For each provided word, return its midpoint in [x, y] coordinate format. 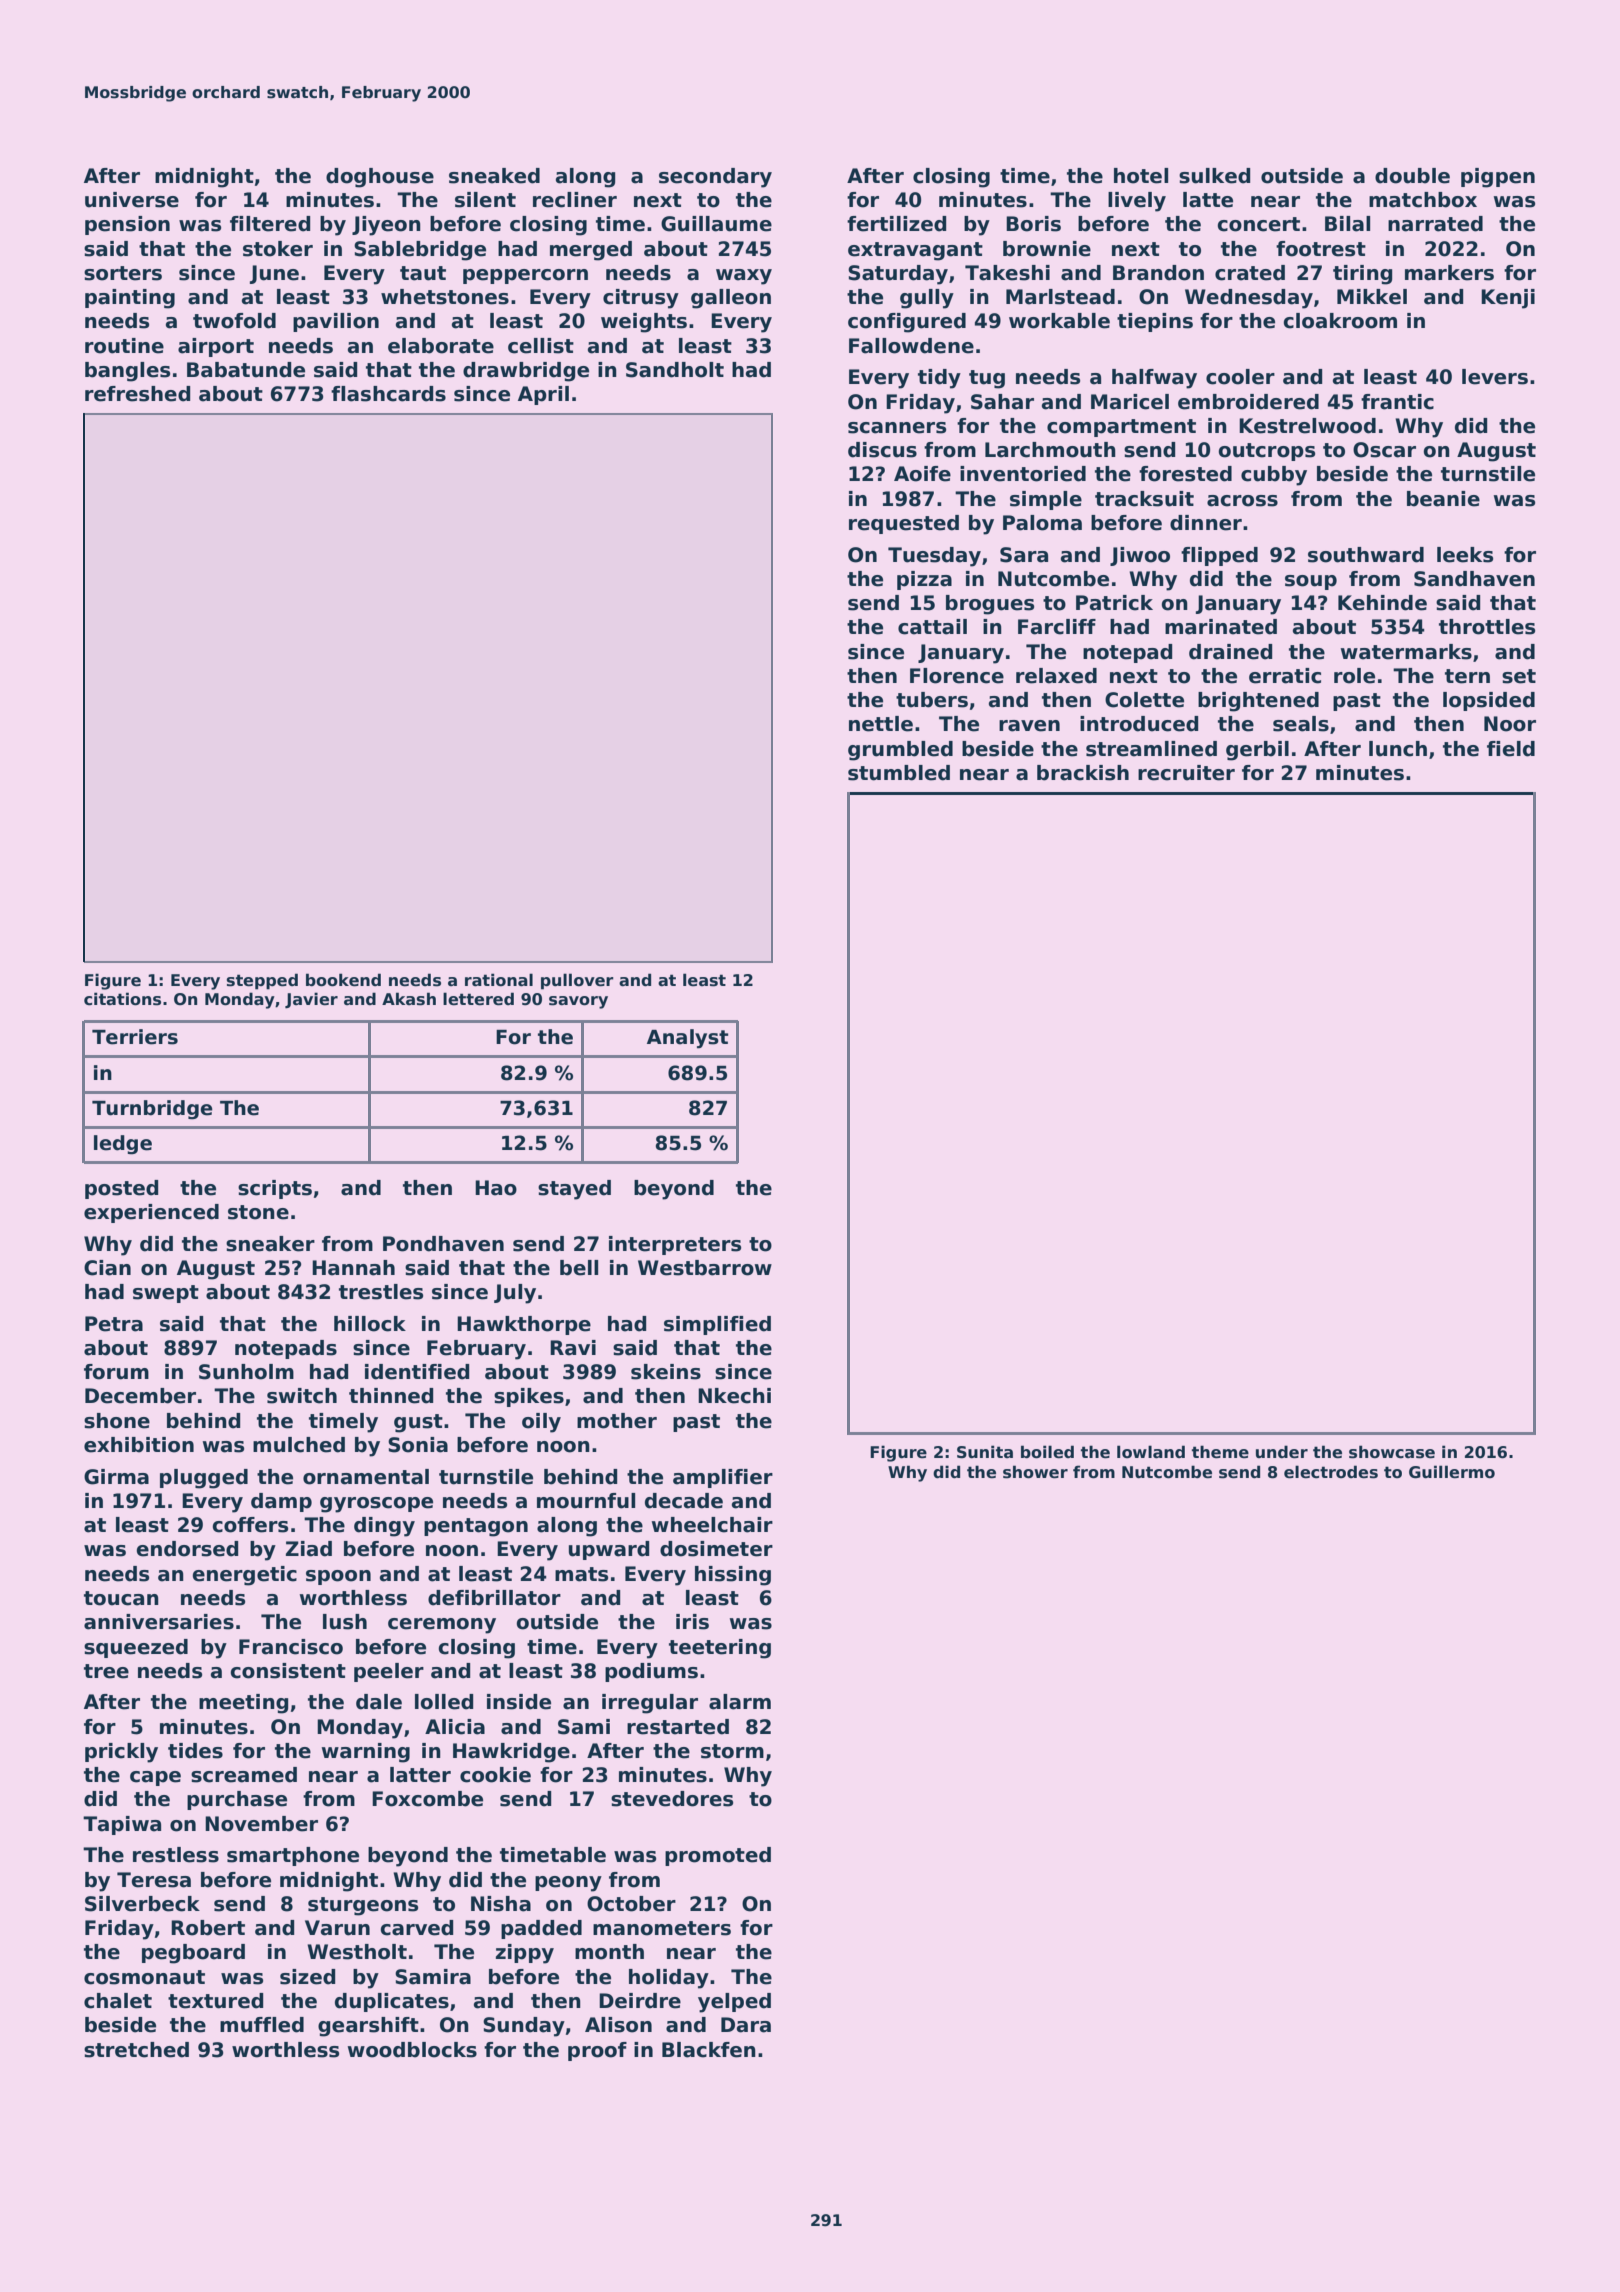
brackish [1083, 773]
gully [927, 299]
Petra [114, 1324]
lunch [1398, 749]
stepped [262, 981]
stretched [136, 2050]
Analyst [687, 1039]
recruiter [1186, 773]
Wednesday [1249, 299]
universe [132, 200]
